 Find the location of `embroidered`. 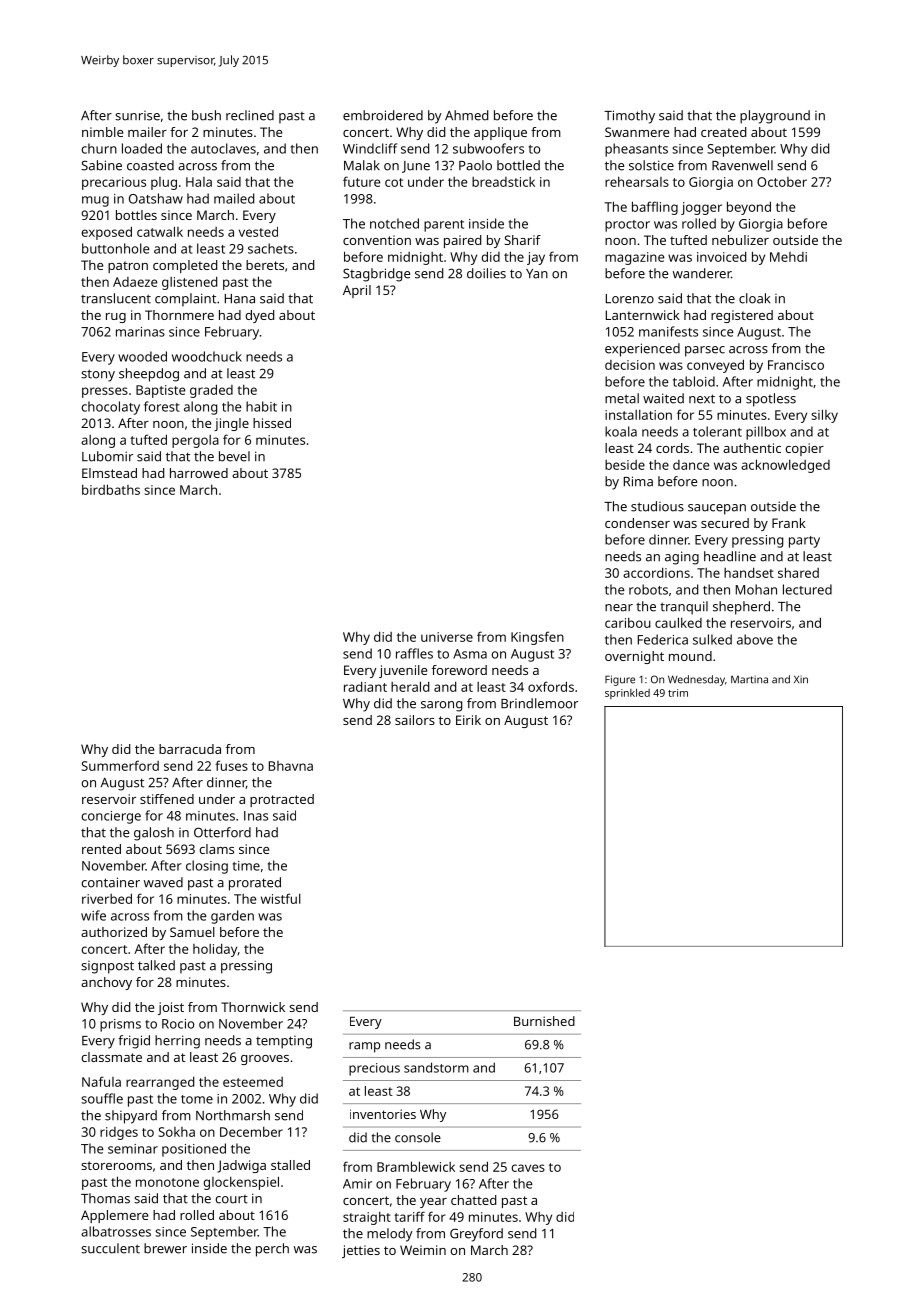

embroidered is located at coordinates (383, 115).
